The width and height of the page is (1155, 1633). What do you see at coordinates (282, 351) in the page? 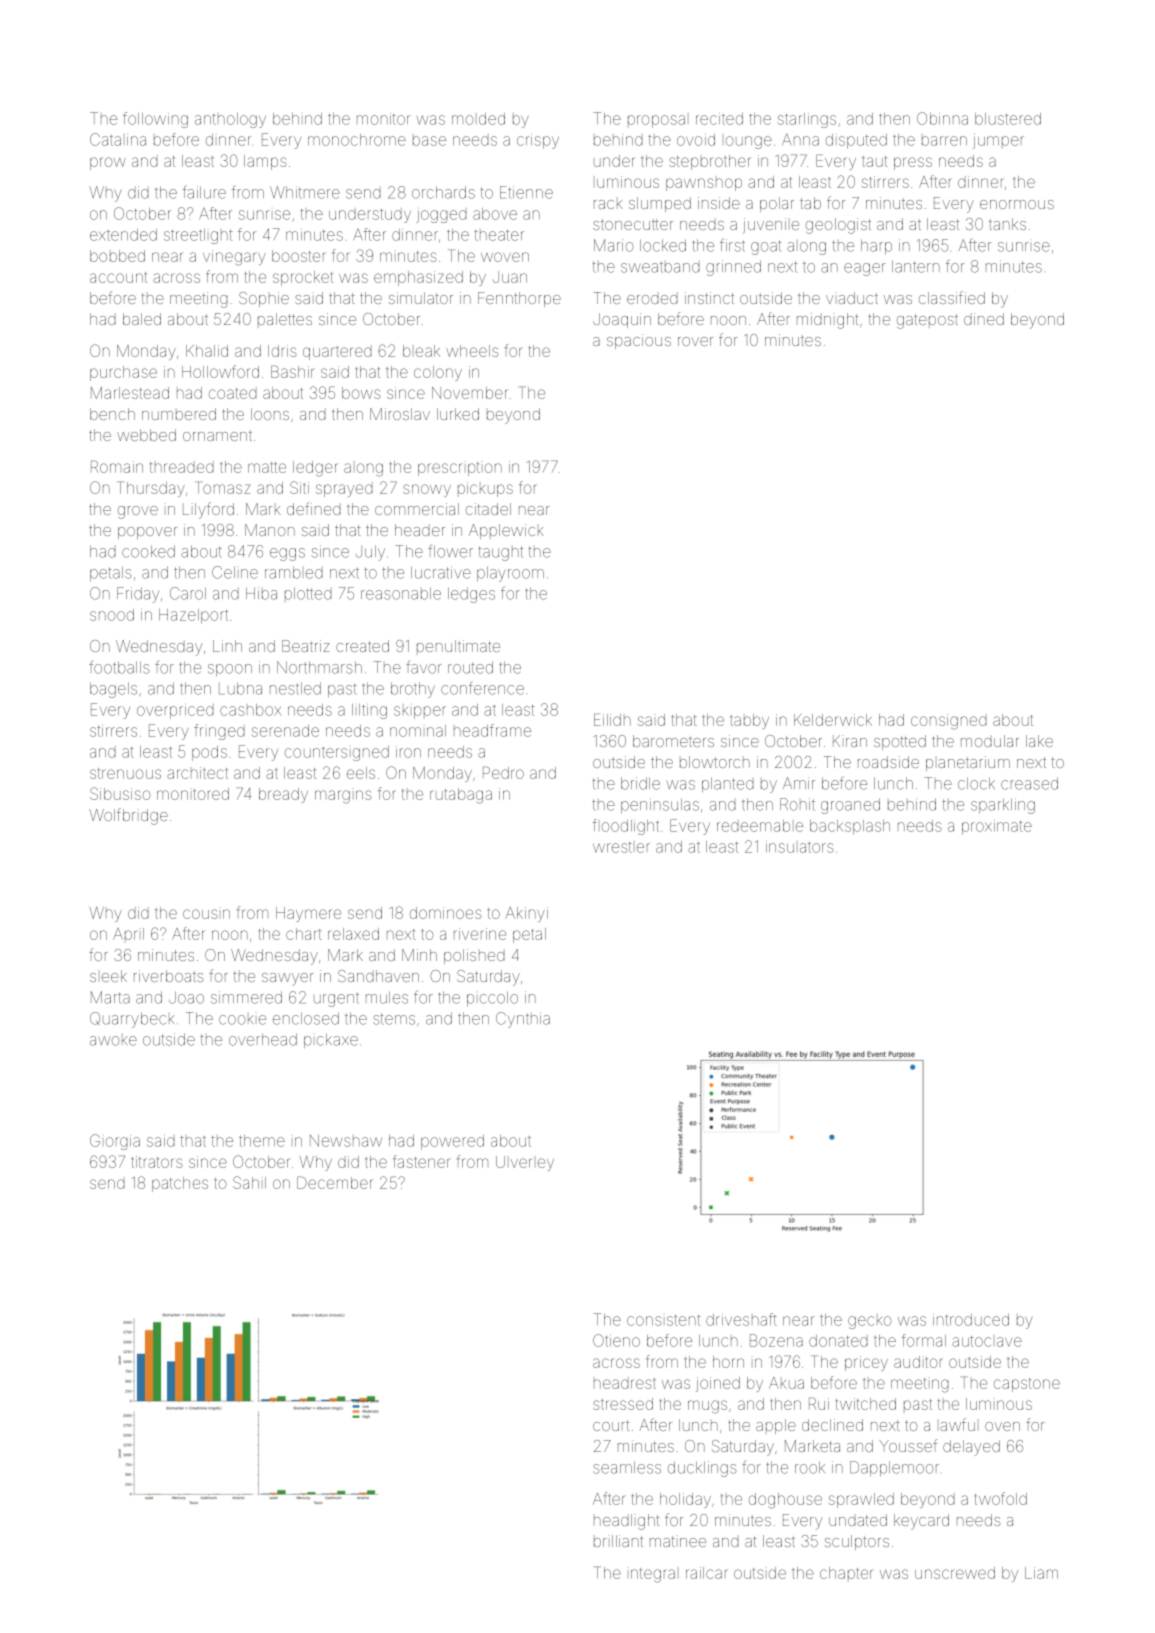
I see `Idris` at bounding box center [282, 351].
